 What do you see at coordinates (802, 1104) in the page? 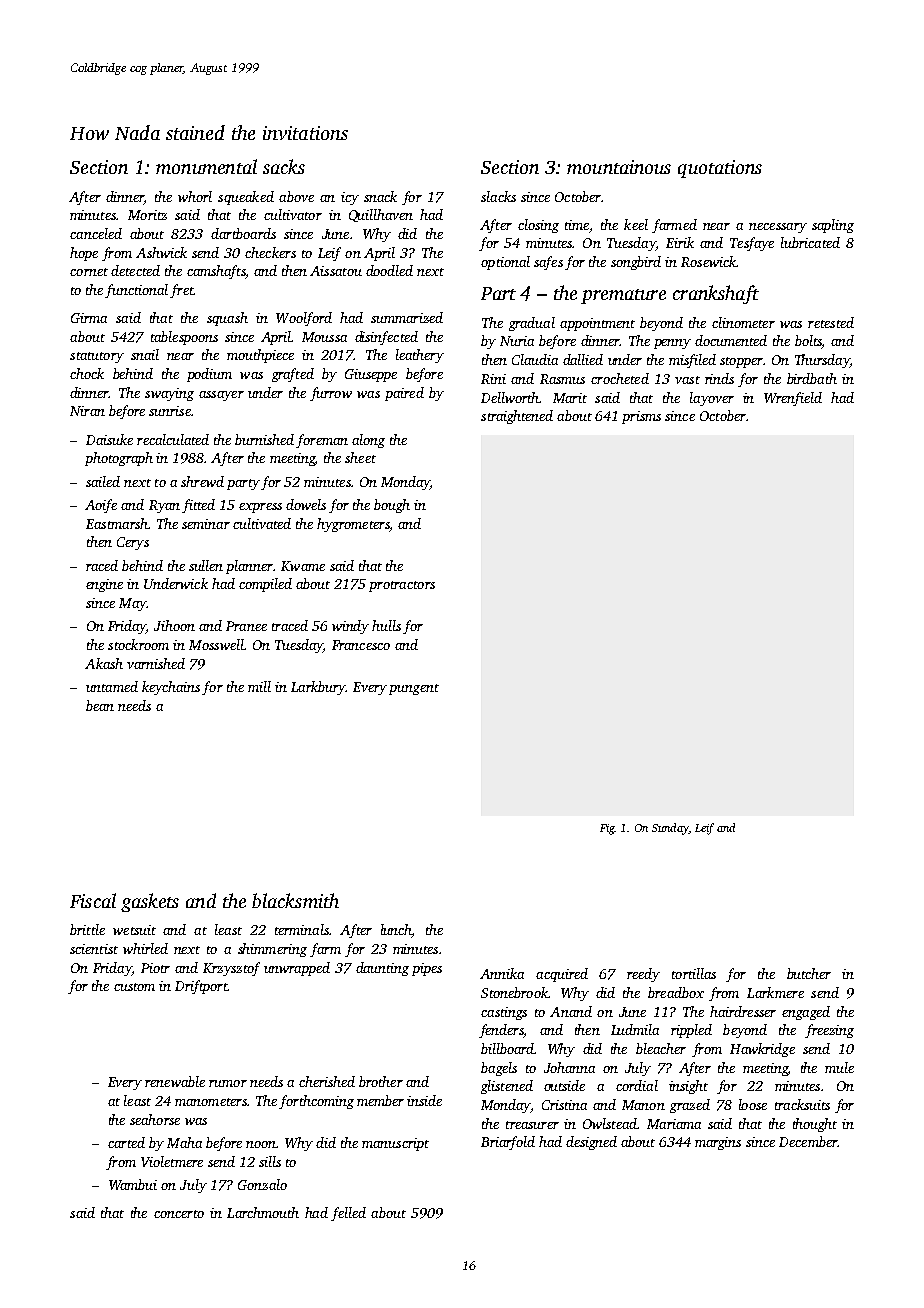
I see `tracksuits` at bounding box center [802, 1104].
